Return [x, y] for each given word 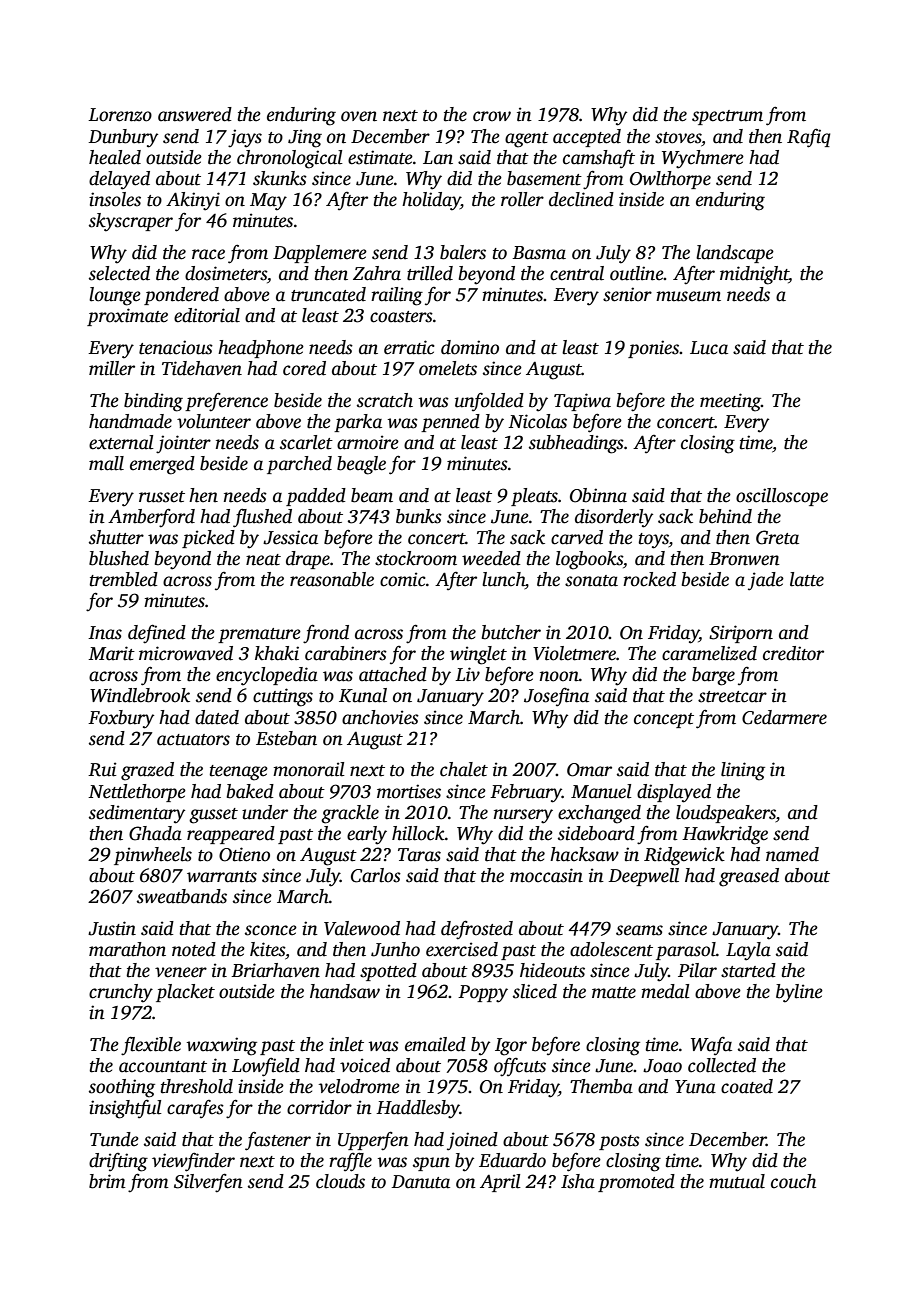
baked [250, 791]
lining [743, 771]
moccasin [546, 875]
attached [393, 674]
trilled [430, 273]
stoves [678, 138]
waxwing [222, 1046]
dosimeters [226, 273]
